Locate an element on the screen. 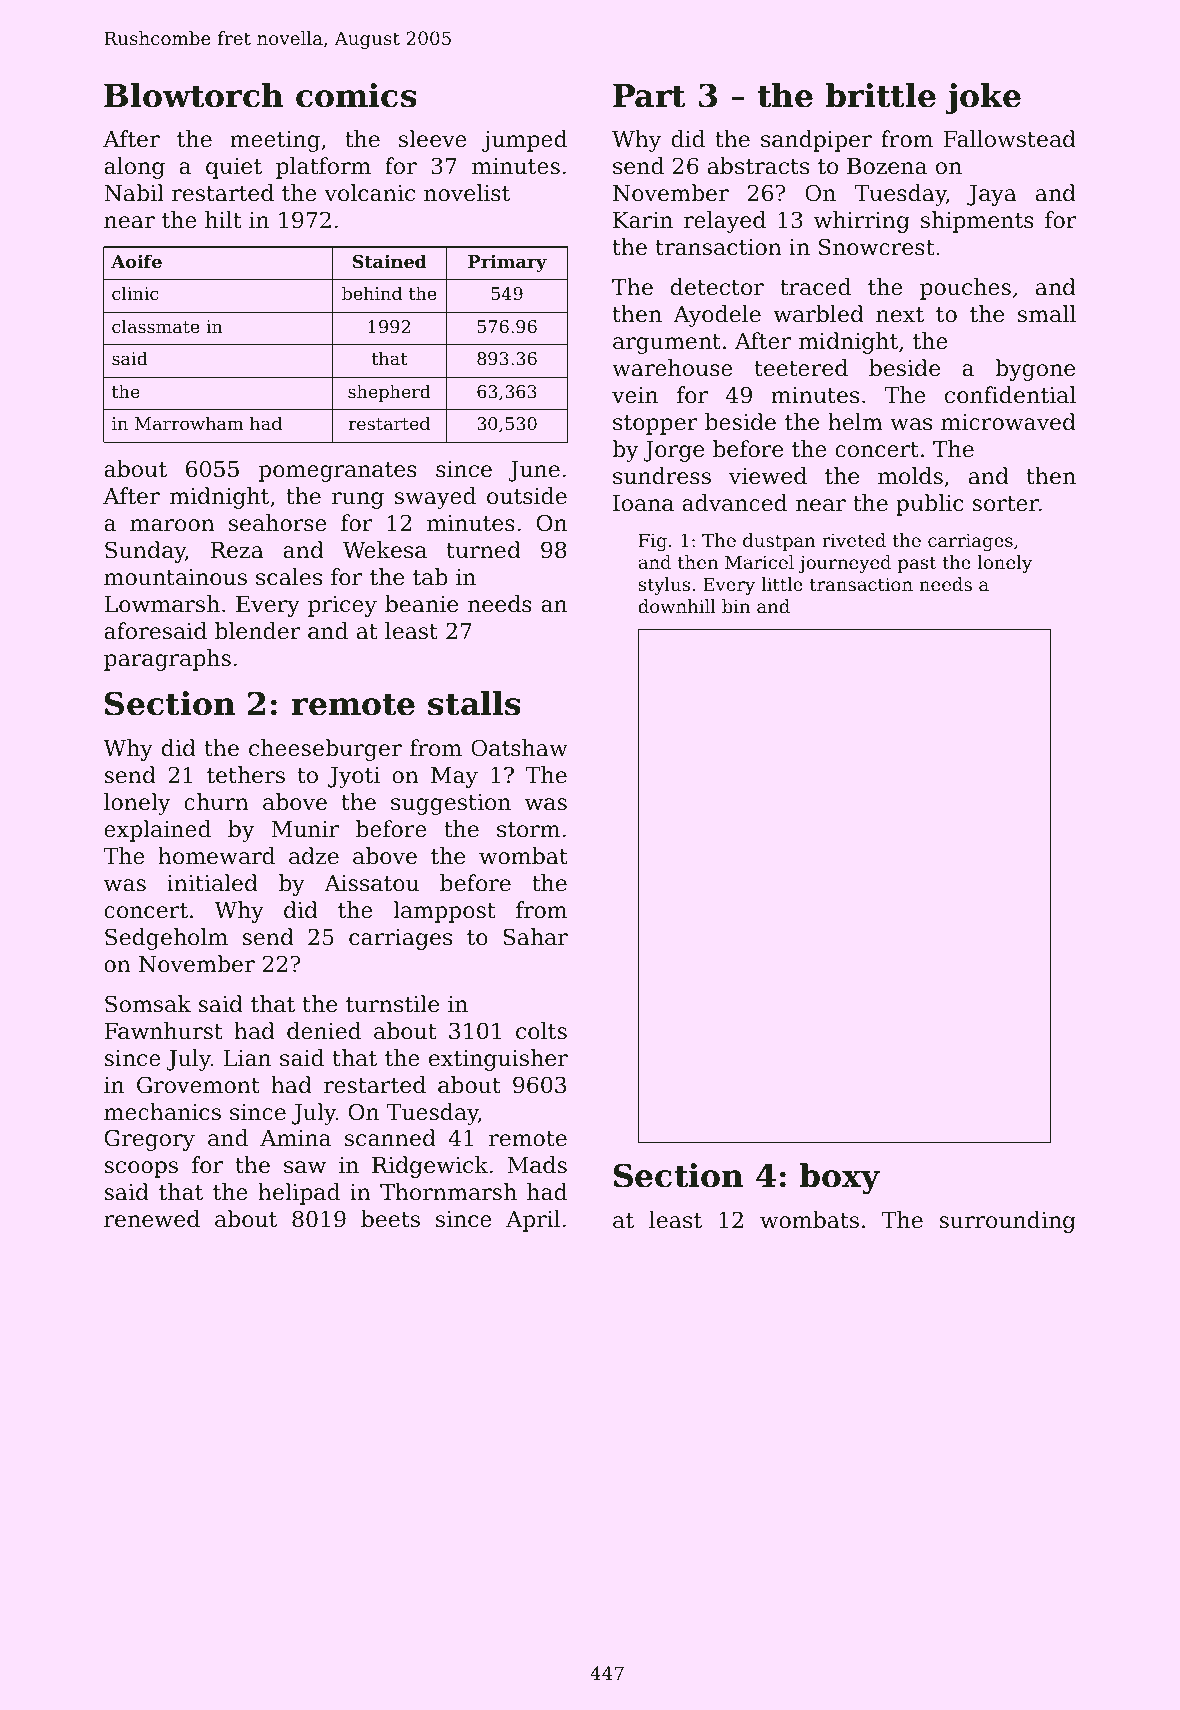 This screenshot has height=1710, width=1180. past is located at coordinates (917, 564).
